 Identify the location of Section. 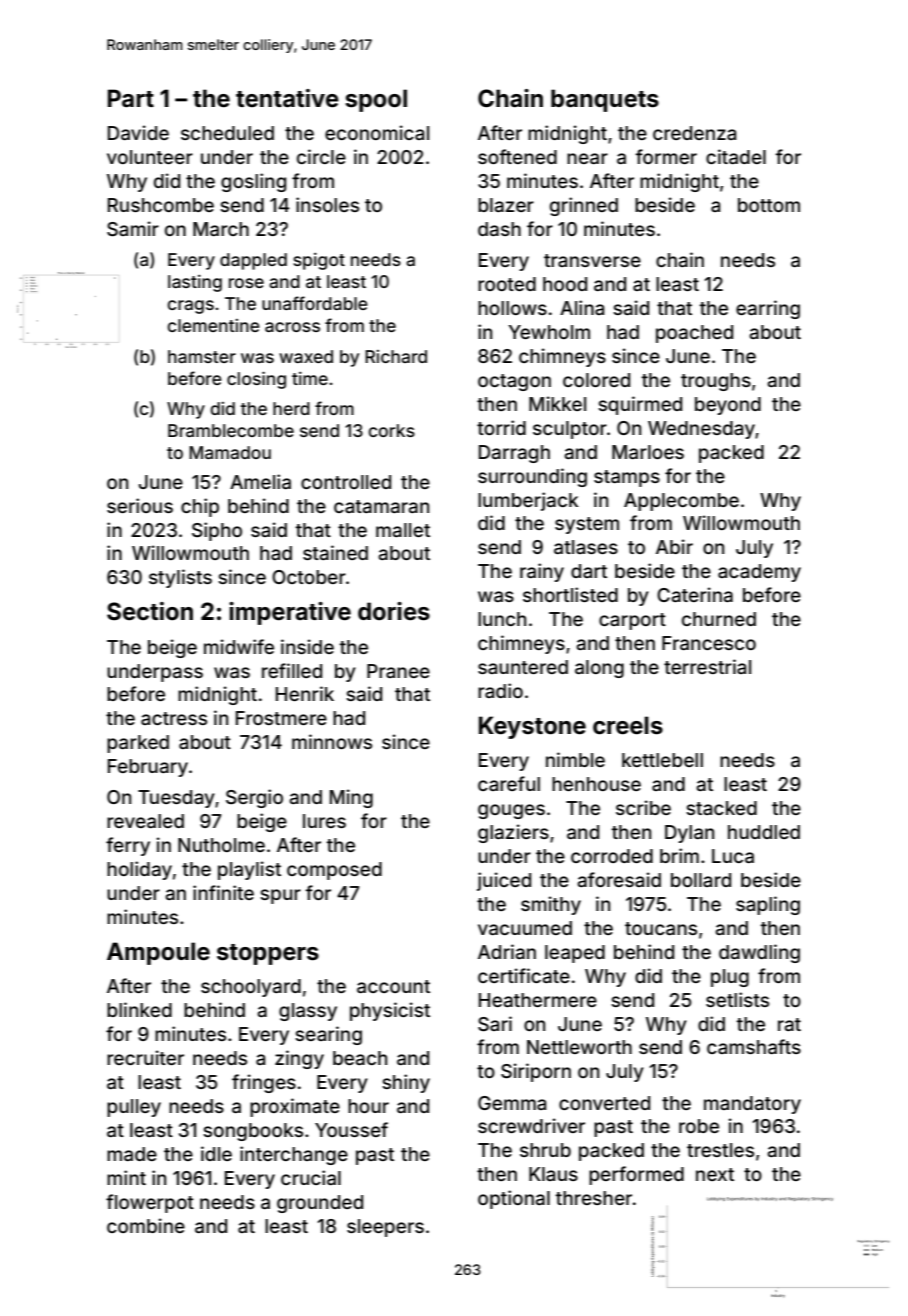
(150, 611).
